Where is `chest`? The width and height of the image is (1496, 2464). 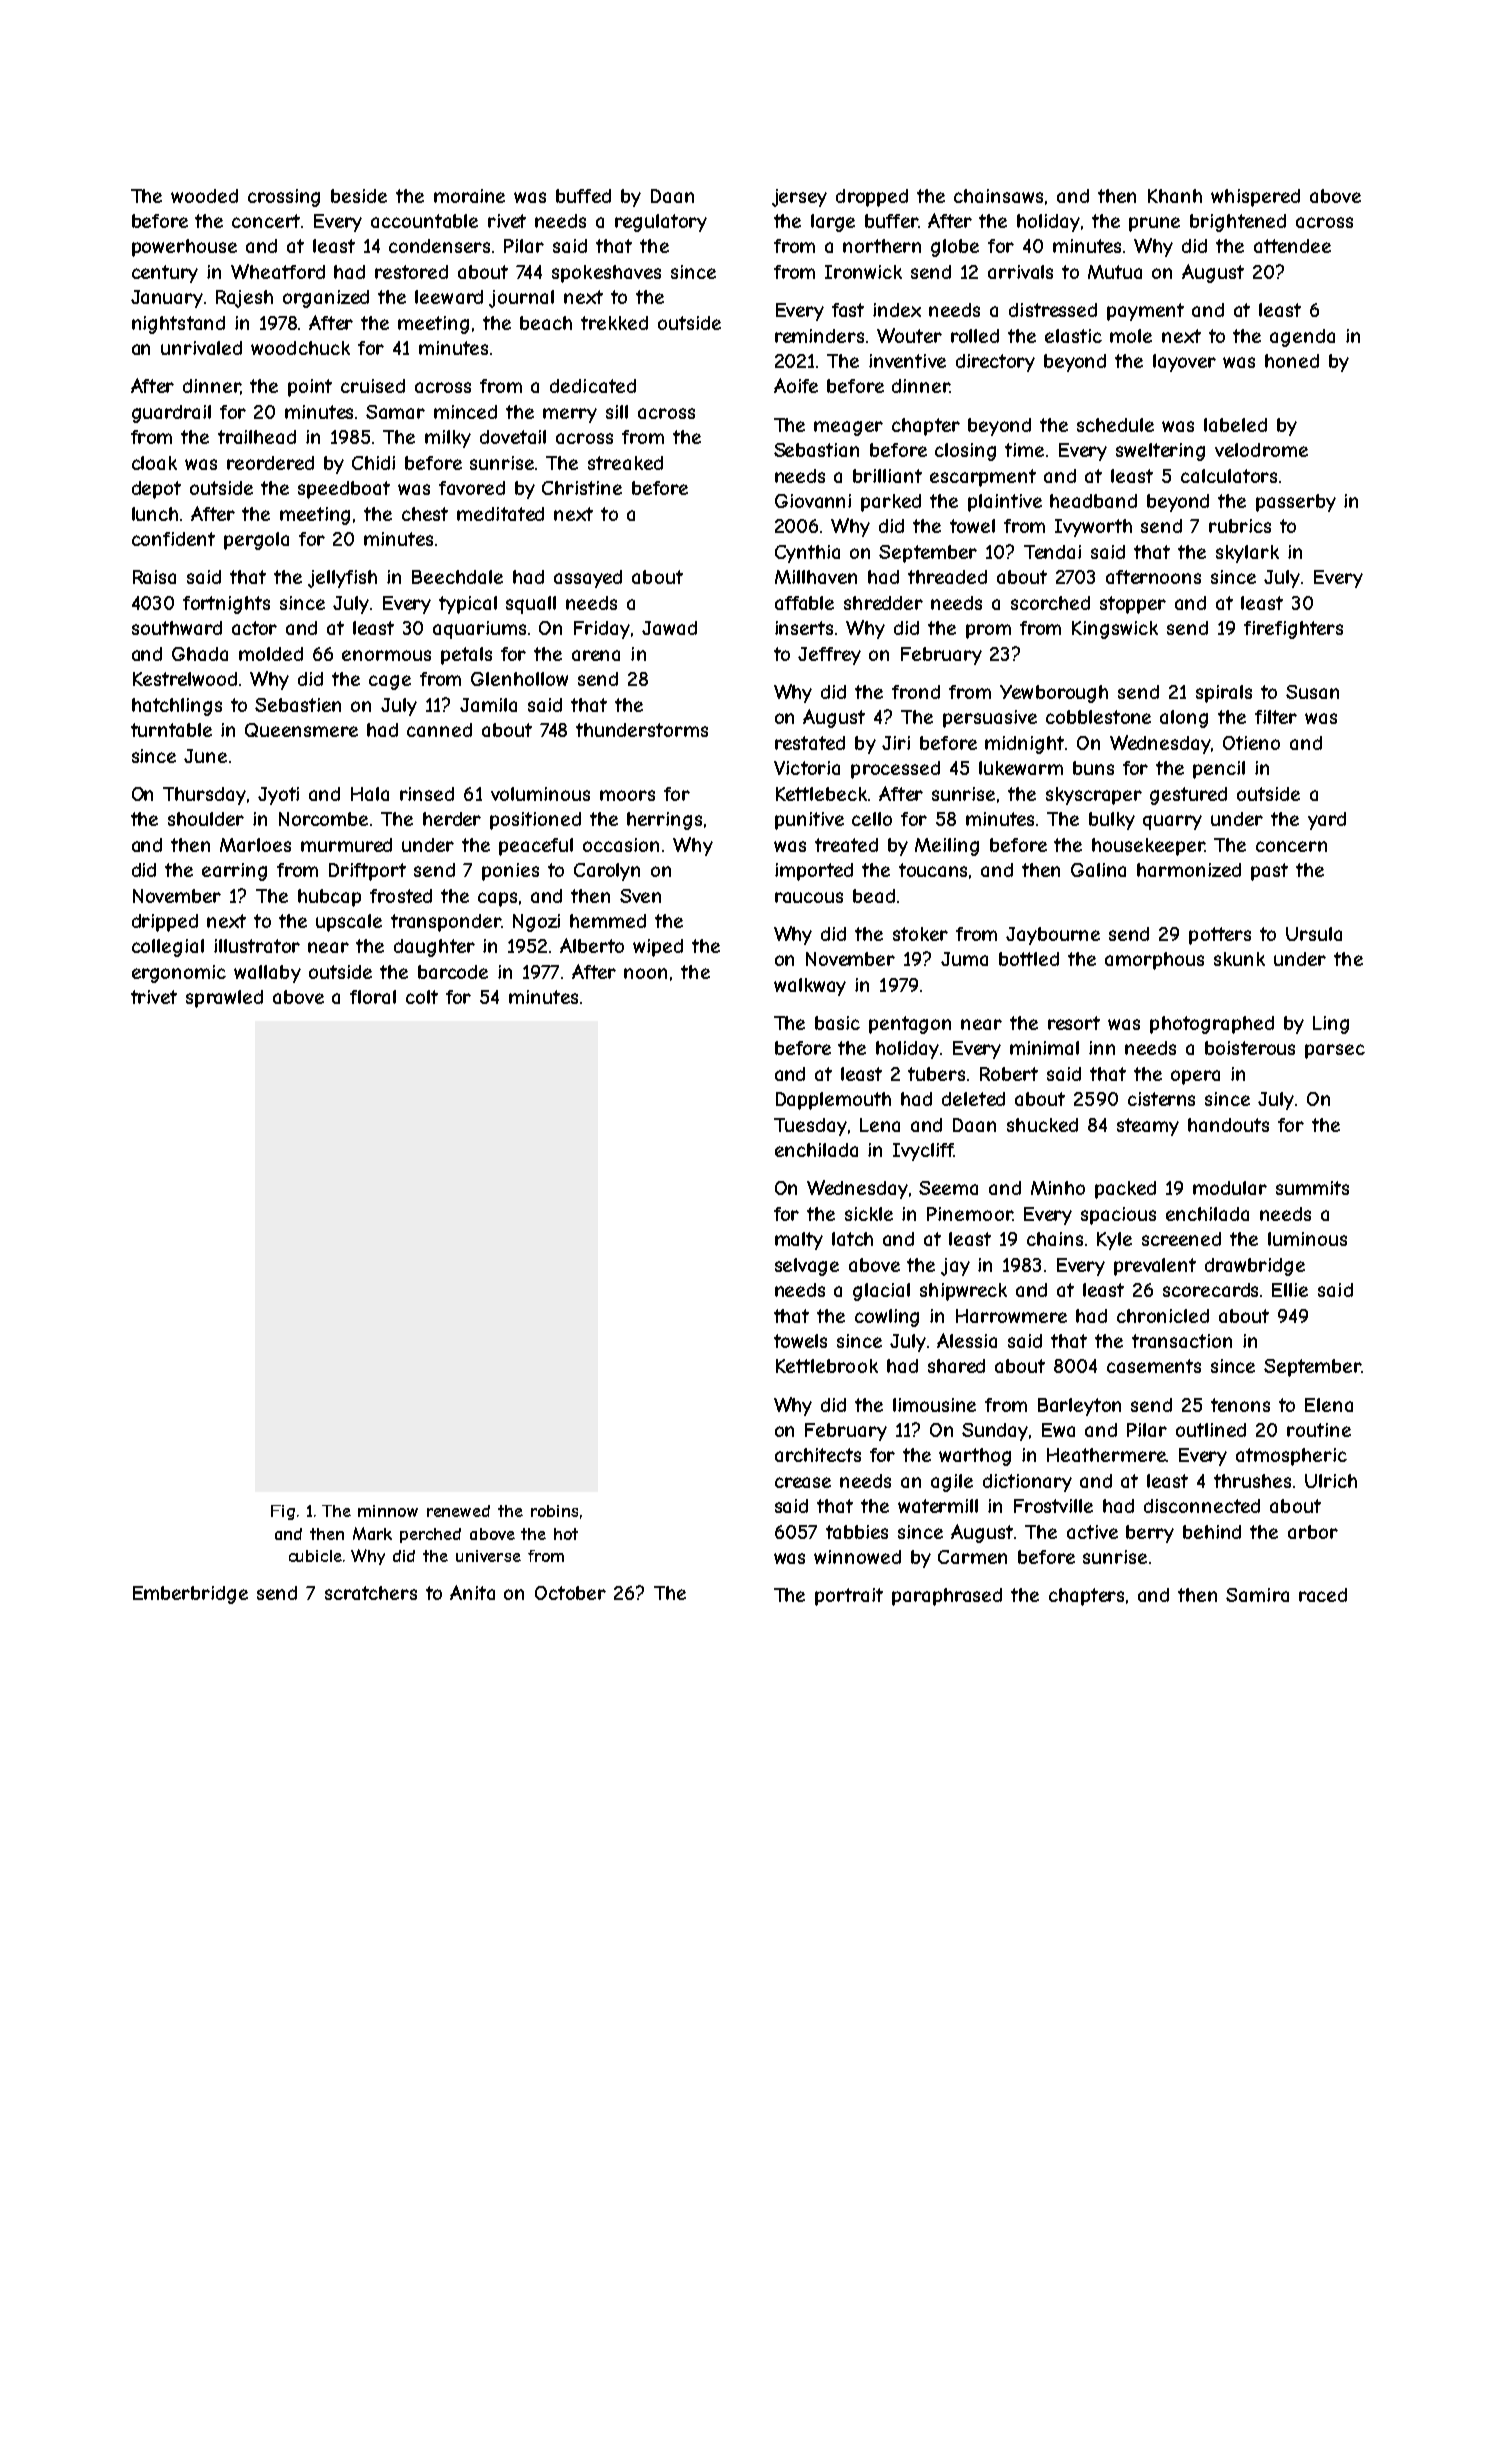 chest is located at coordinates (425, 514).
